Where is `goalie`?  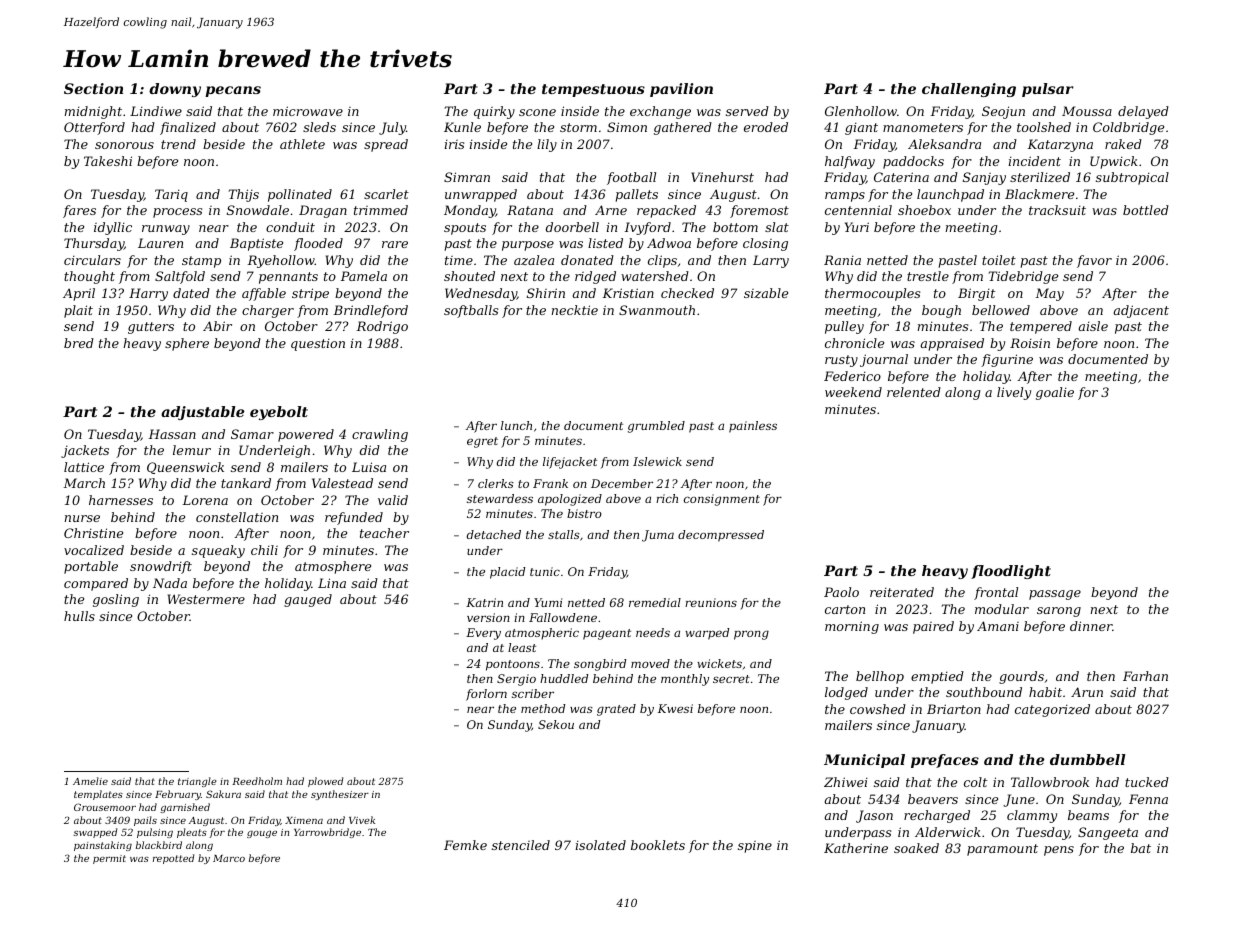 goalie is located at coordinates (1055, 393).
